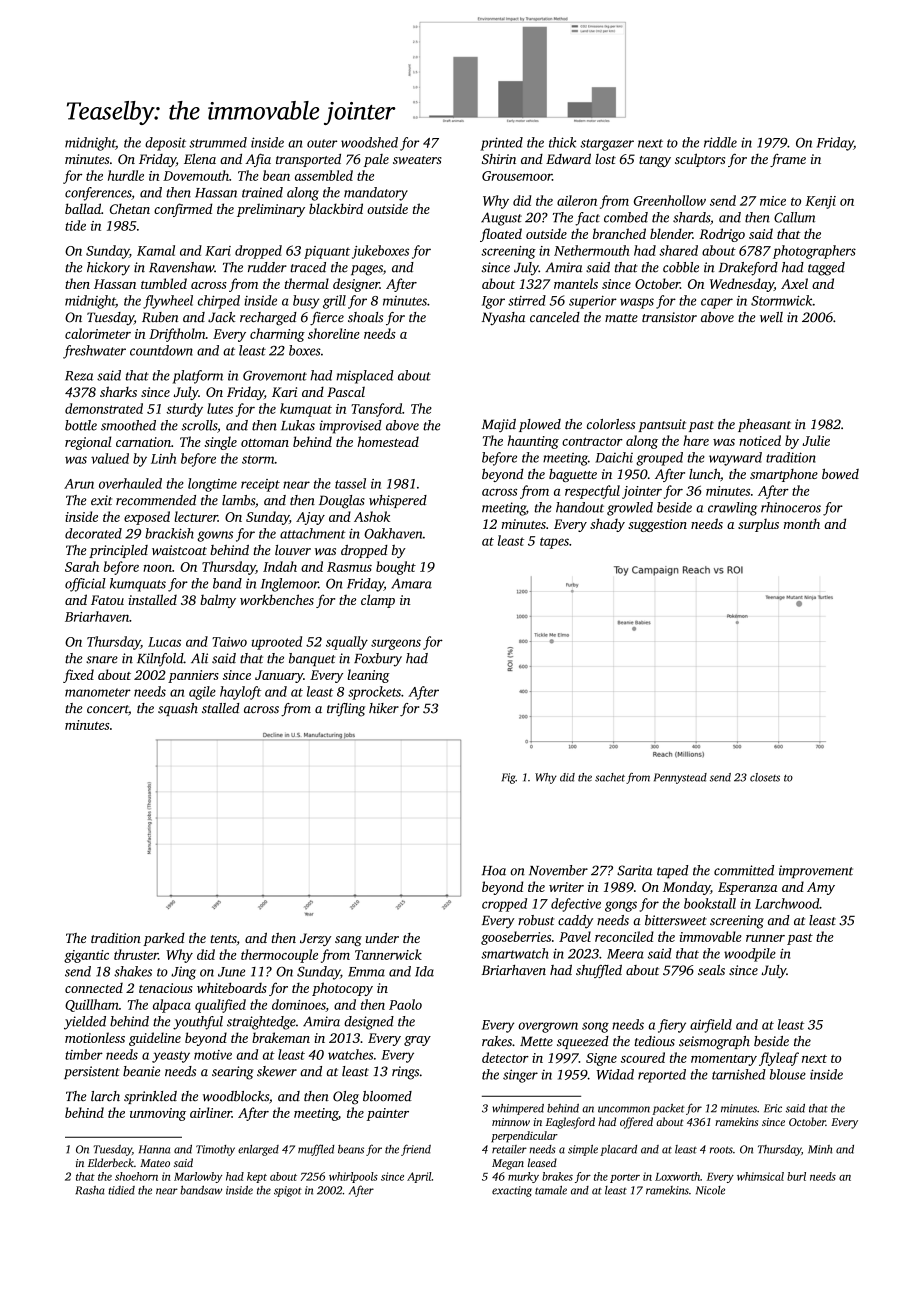 The width and height of the screenshot is (924, 1308). I want to click on Widad, so click(615, 1074).
